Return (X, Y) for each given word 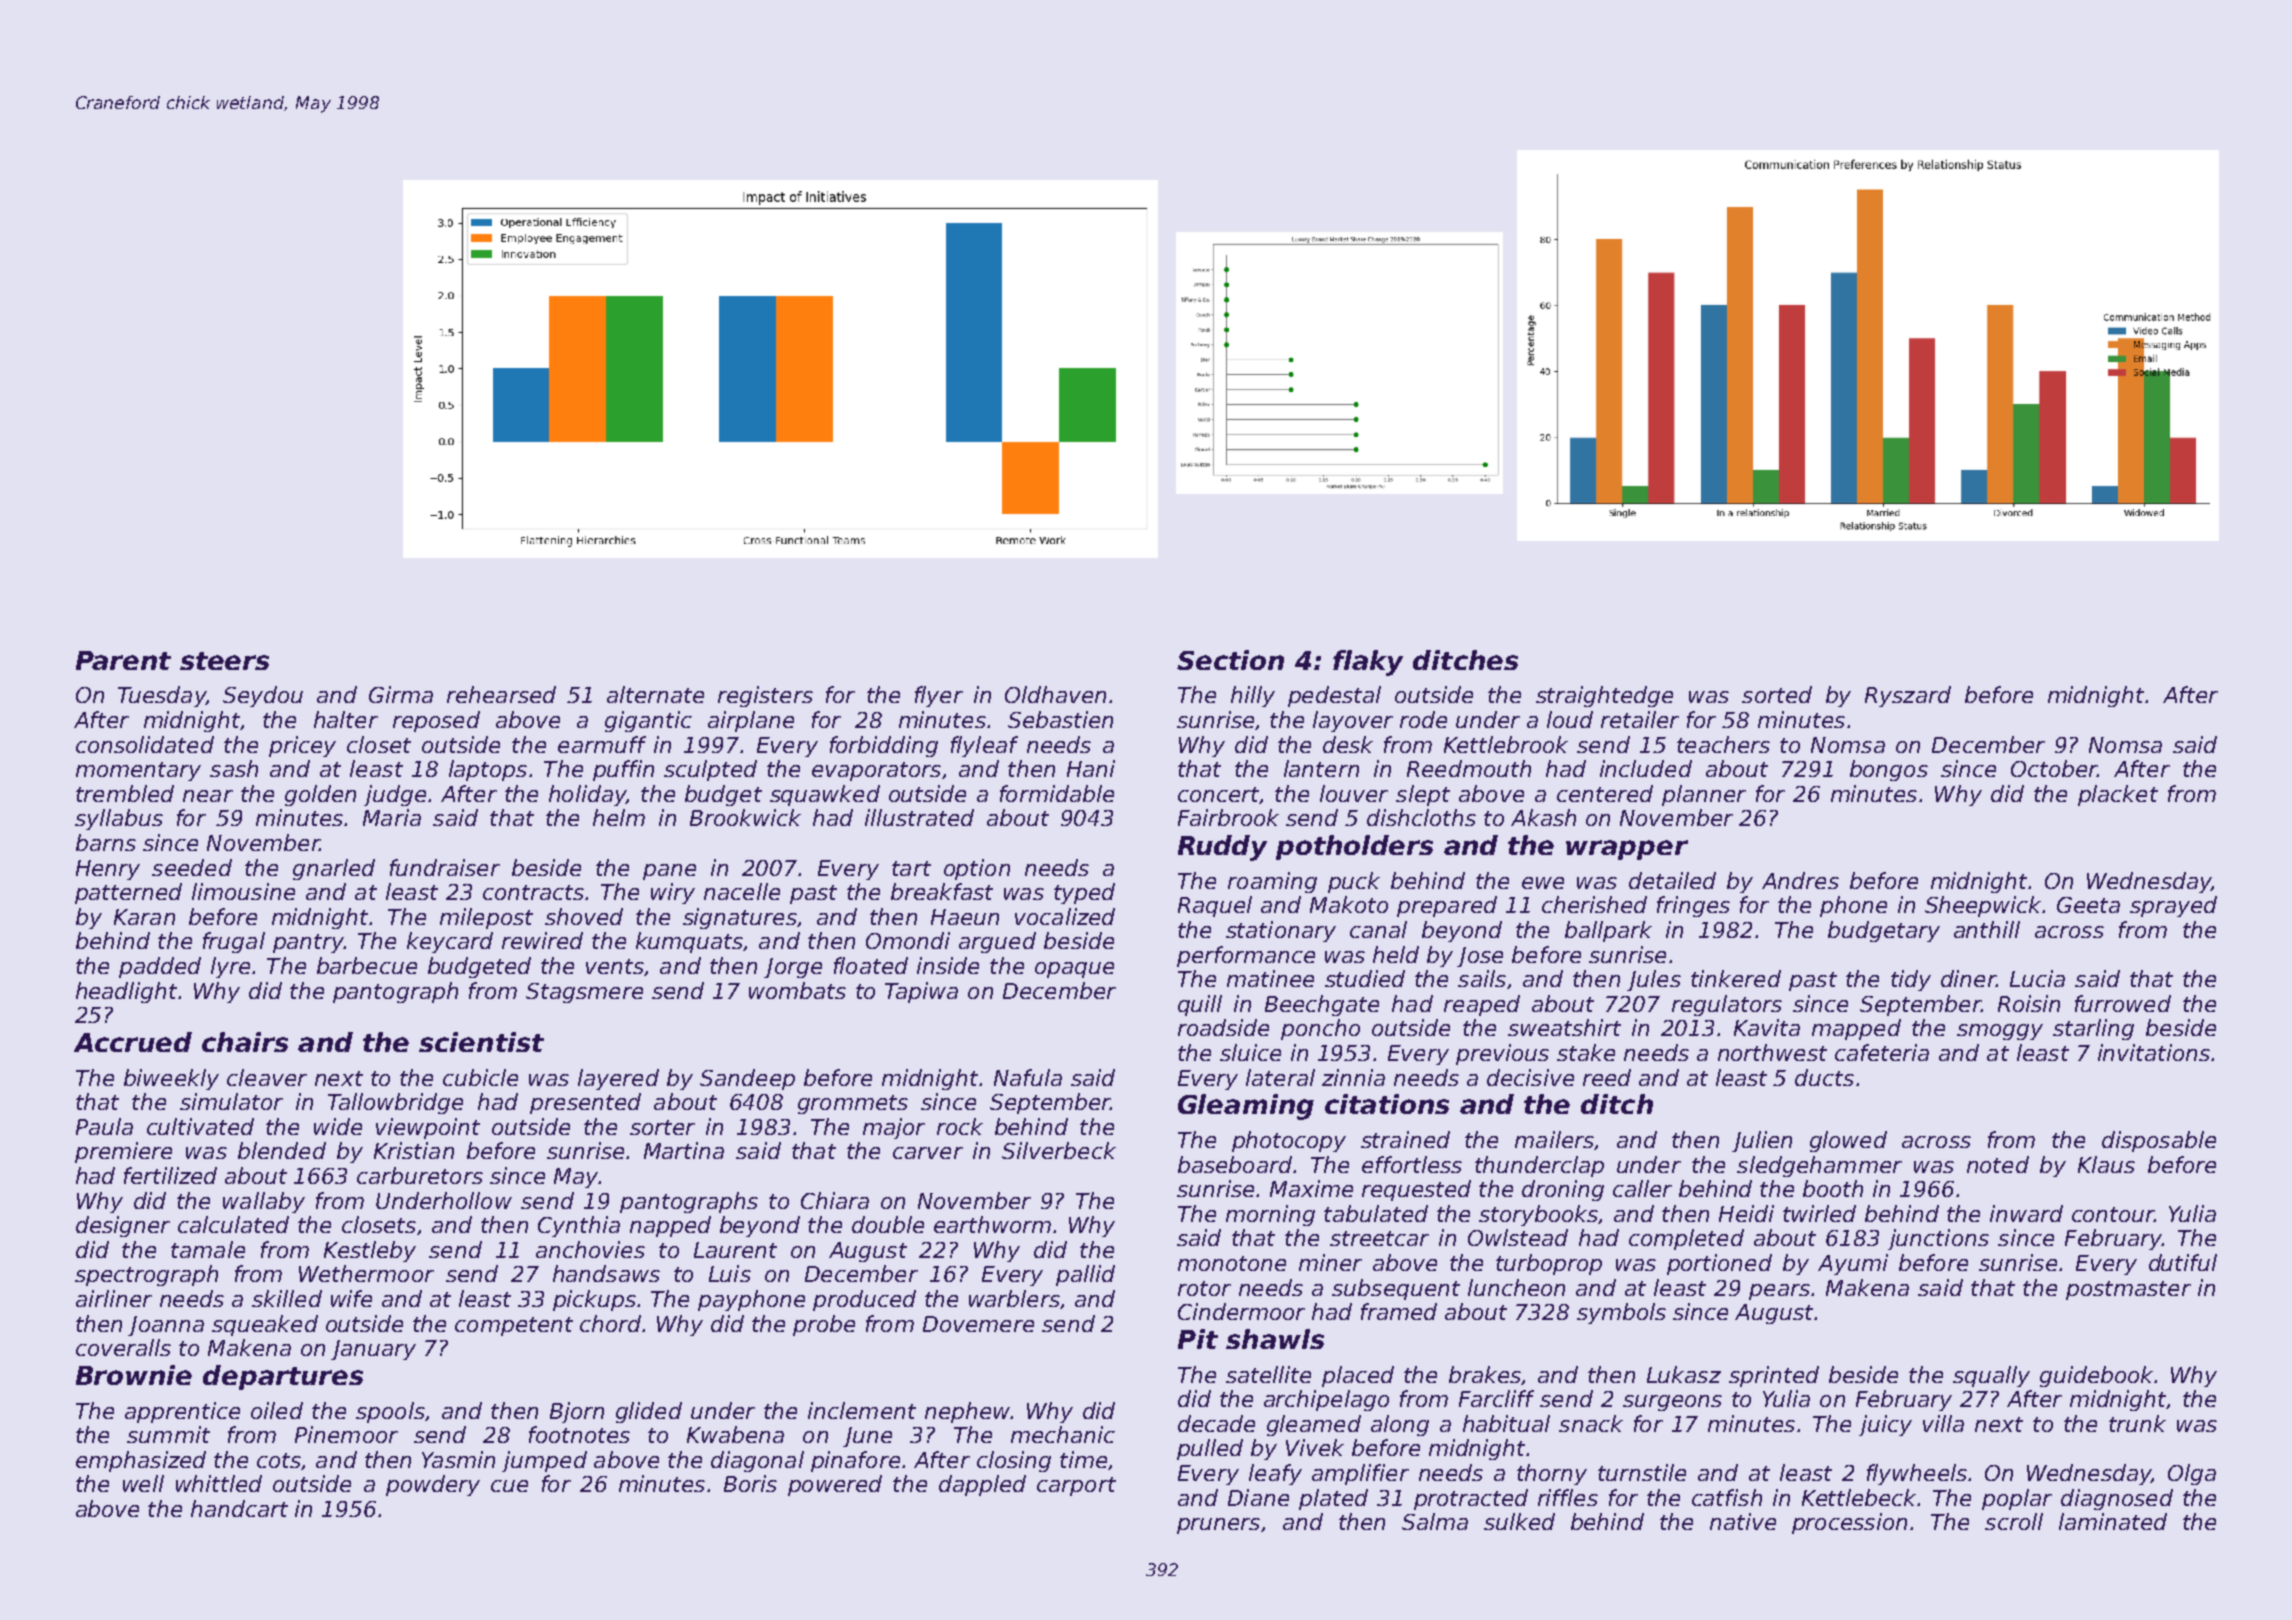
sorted (1777, 694)
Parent (123, 660)
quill (1200, 1005)
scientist (481, 1042)
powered (835, 1485)
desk (1348, 744)
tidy (1911, 980)
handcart (239, 1508)
